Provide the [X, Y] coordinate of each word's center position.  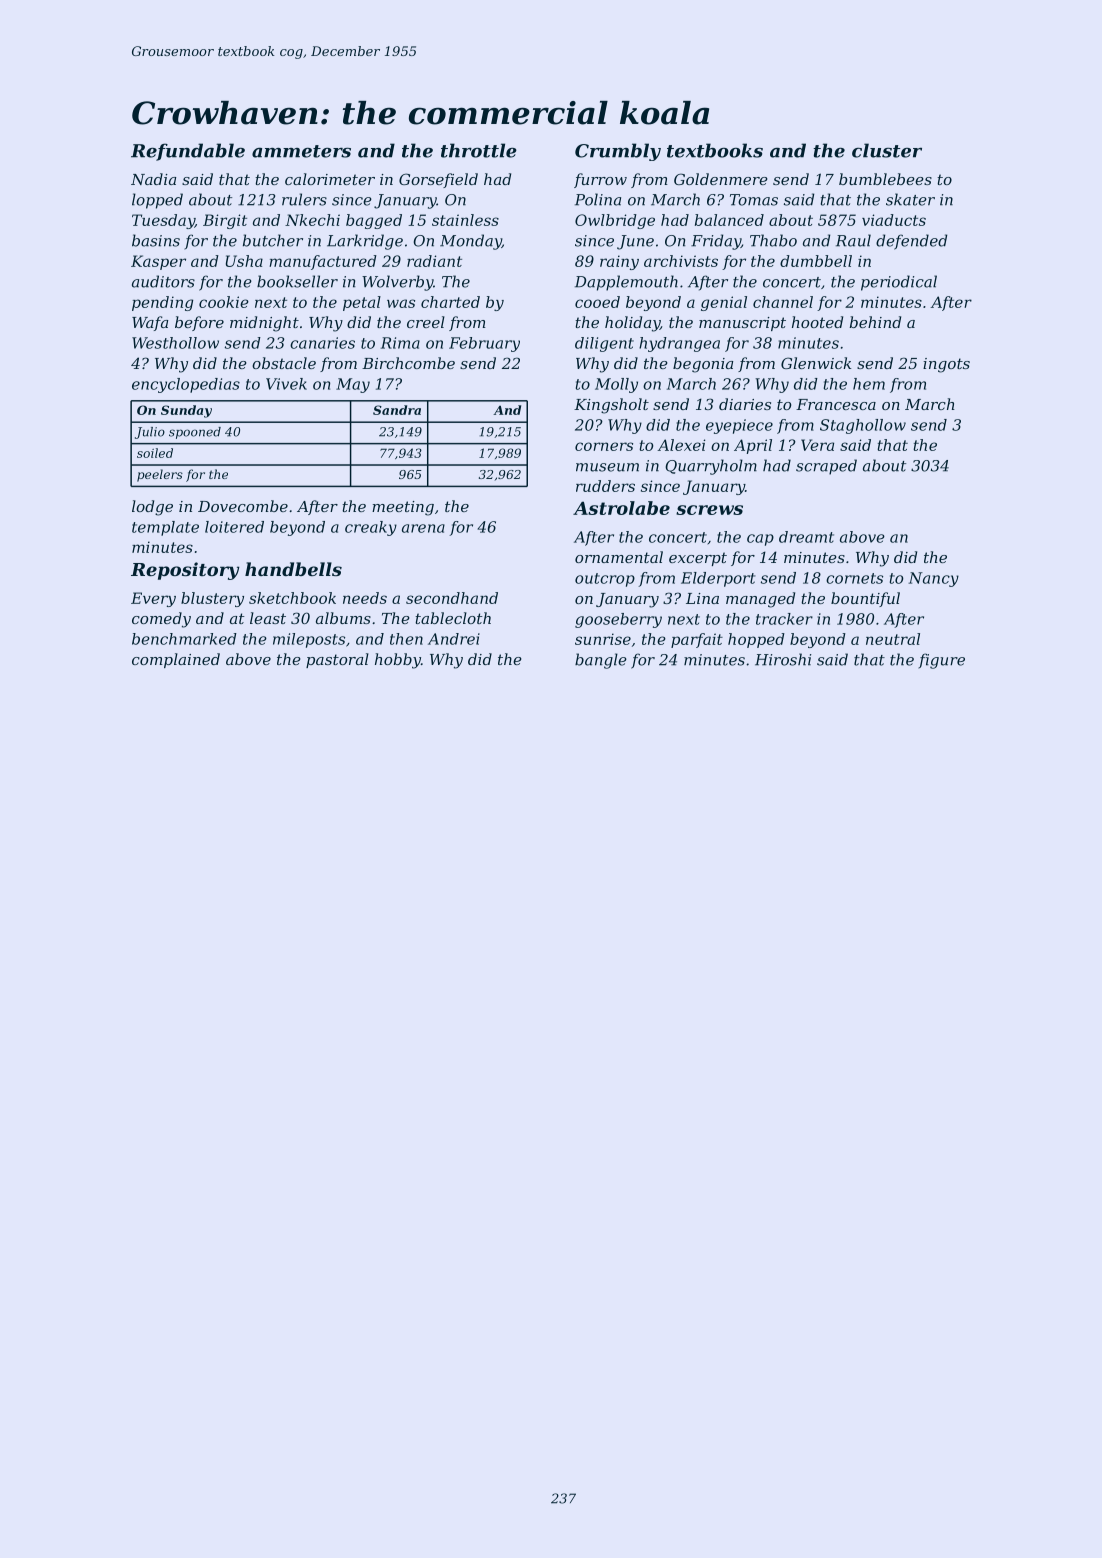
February [484, 344]
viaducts [894, 220]
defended [911, 242]
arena [423, 528]
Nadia [153, 179]
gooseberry [618, 620]
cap [760, 540]
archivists [681, 261]
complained [176, 660]
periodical [899, 283]
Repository [185, 571]
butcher [273, 240]
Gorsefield [438, 180]
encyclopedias [186, 385]
